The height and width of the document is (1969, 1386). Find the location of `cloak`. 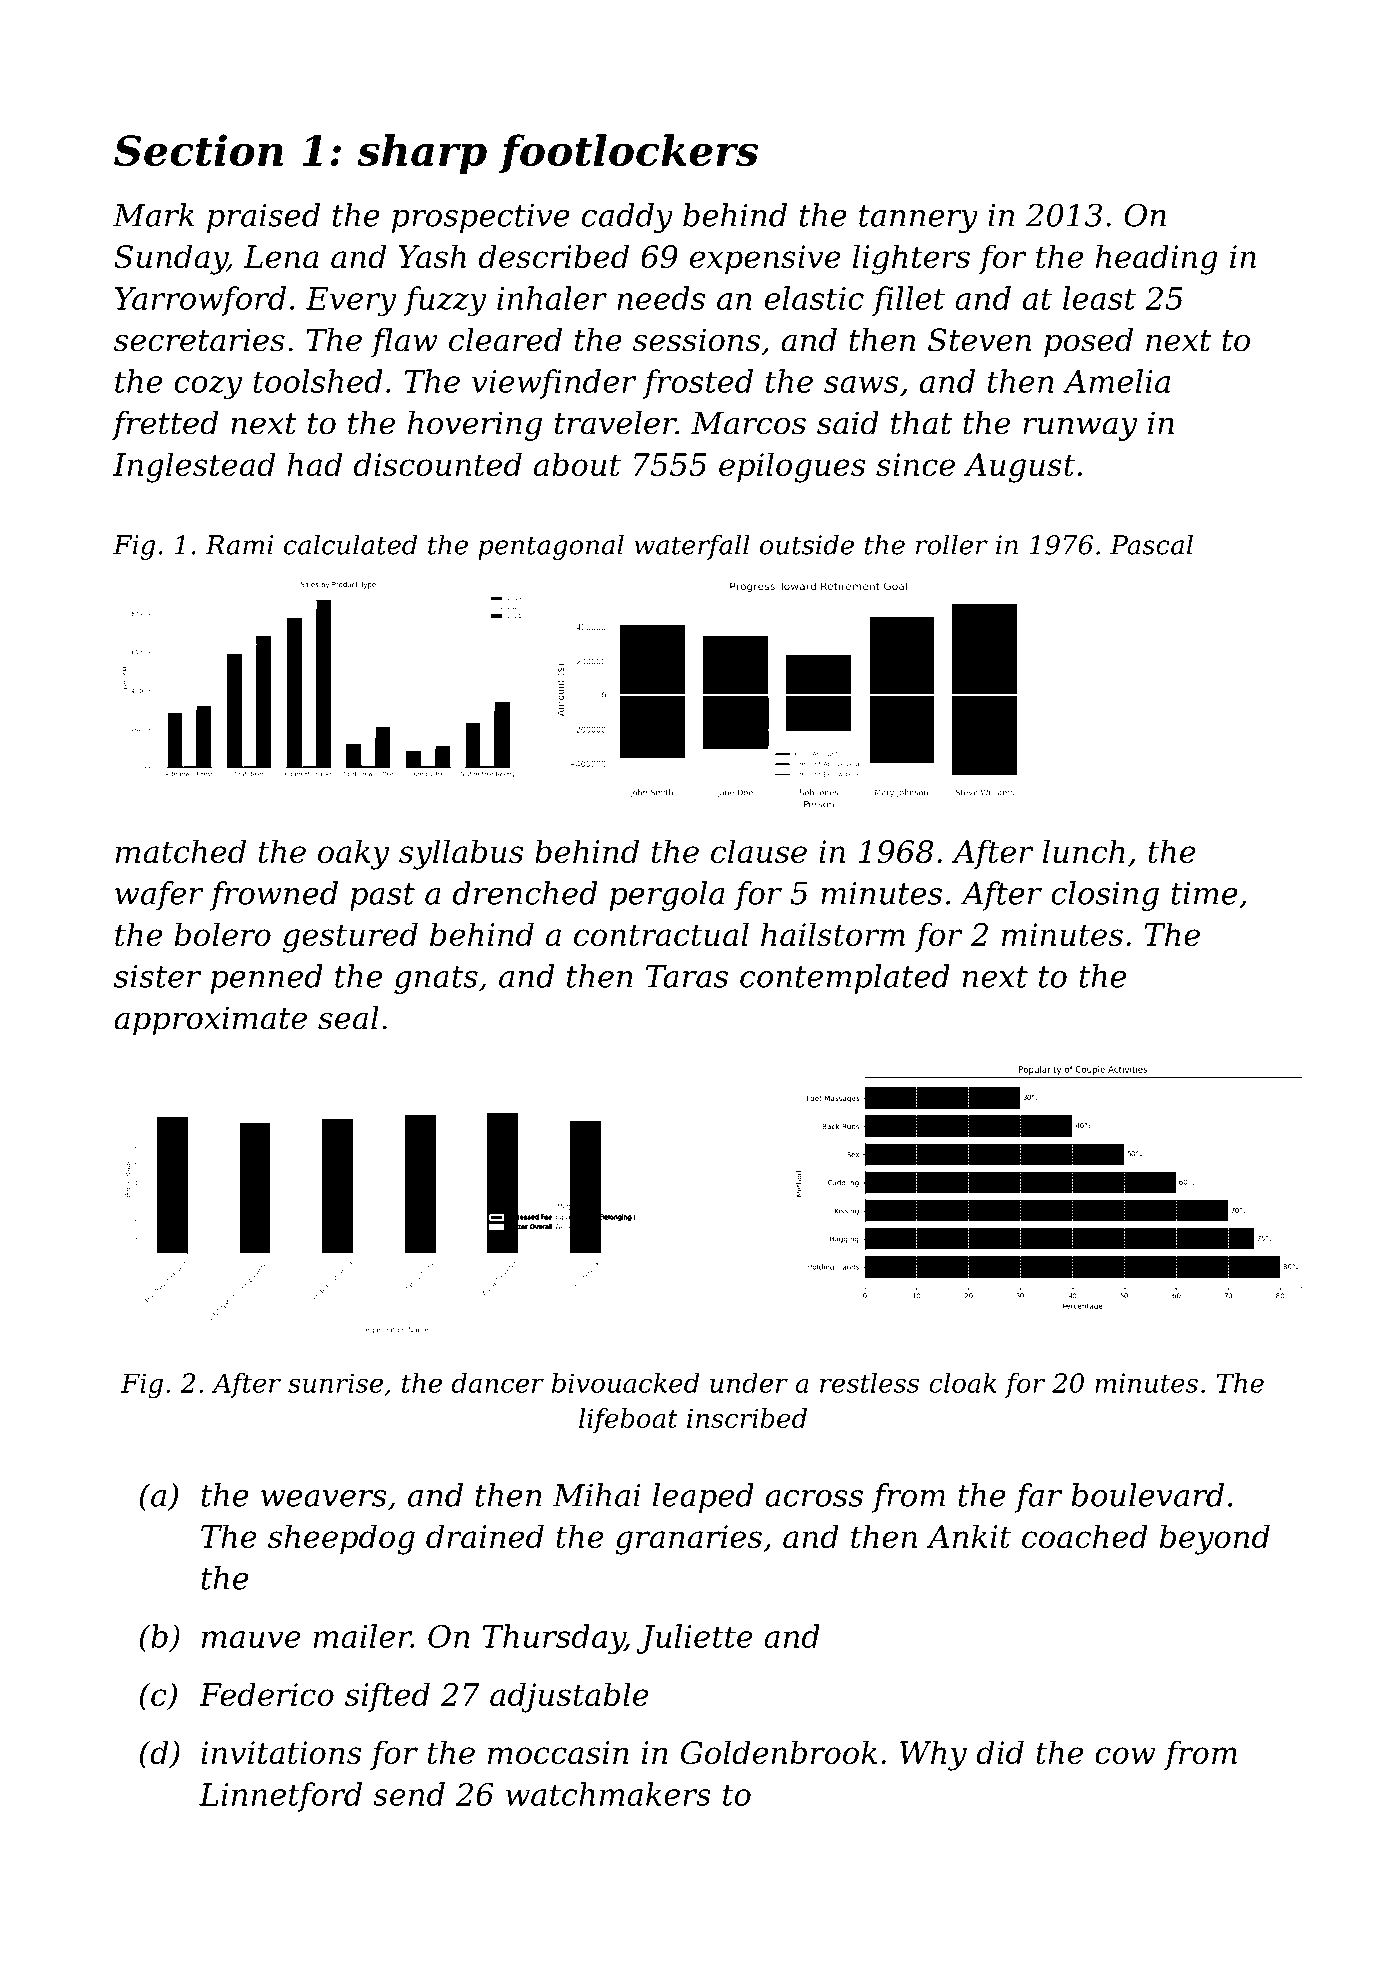

cloak is located at coordinates (963, 1383).
